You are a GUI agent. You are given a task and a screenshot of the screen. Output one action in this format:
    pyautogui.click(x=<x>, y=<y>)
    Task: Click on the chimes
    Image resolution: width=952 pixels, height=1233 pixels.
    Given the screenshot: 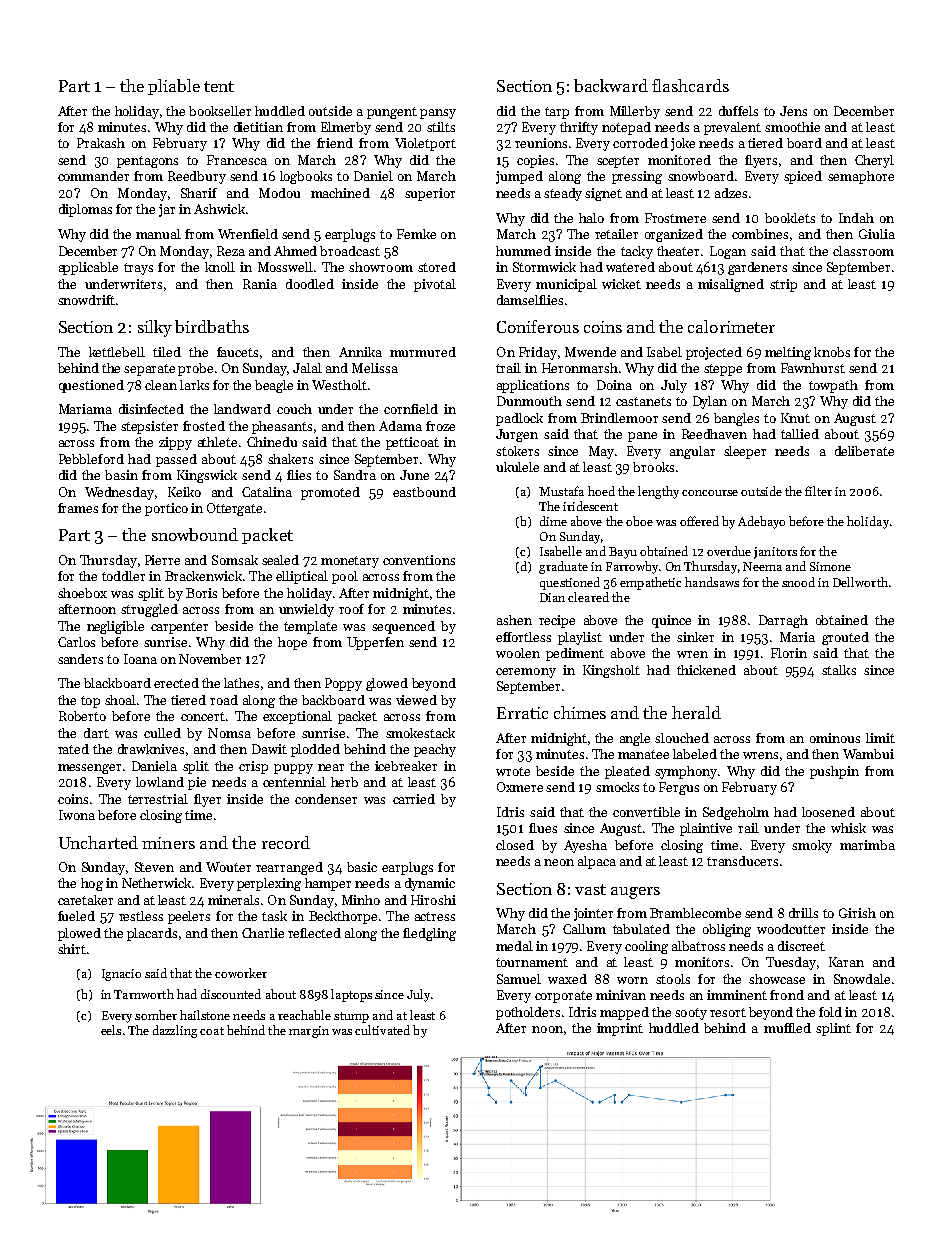 What is the action you would take?
    pyautogui.click(x=580, y=712)
